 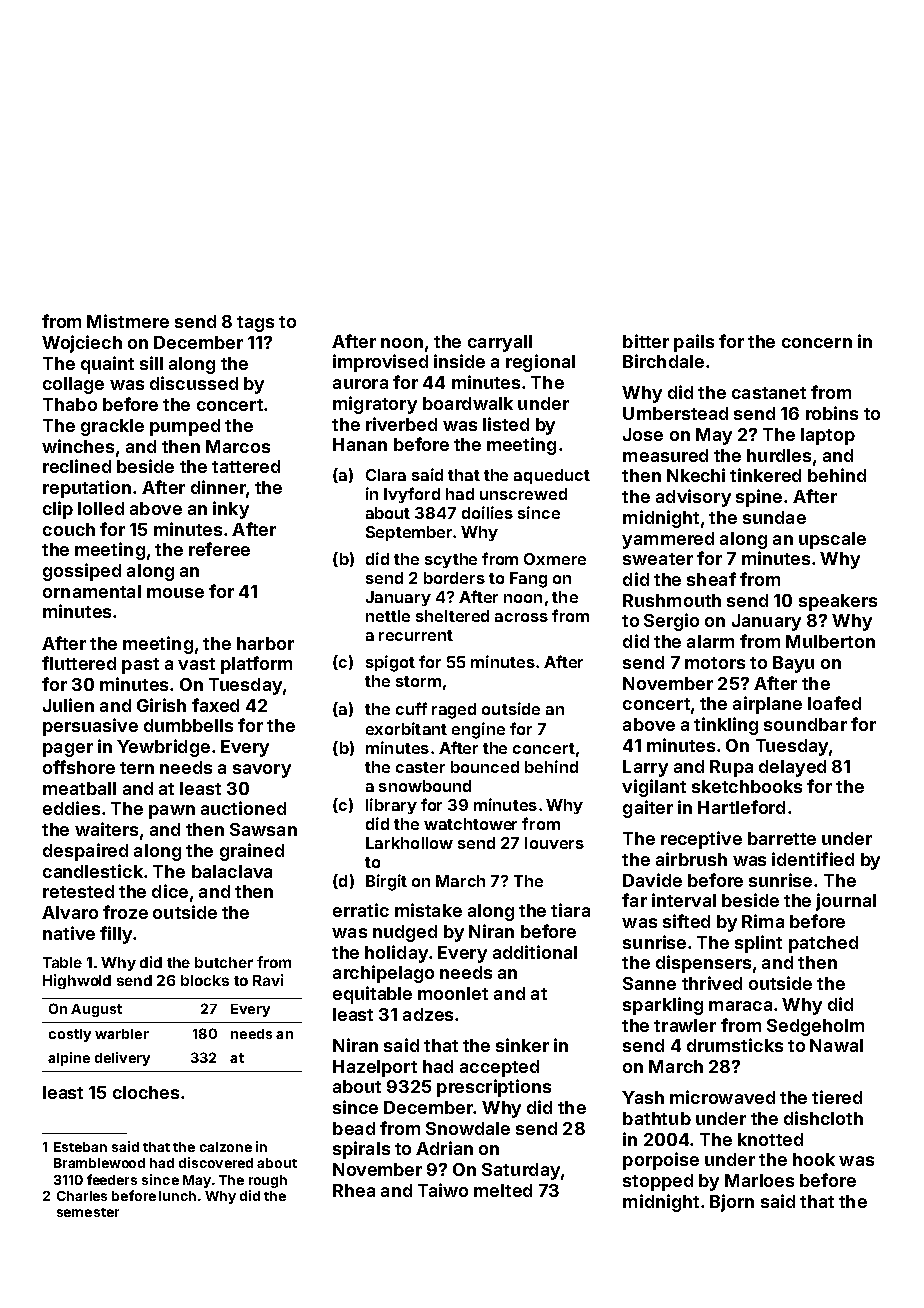 I want to click on Sedgeholm, so click(x=815, y=1027).
